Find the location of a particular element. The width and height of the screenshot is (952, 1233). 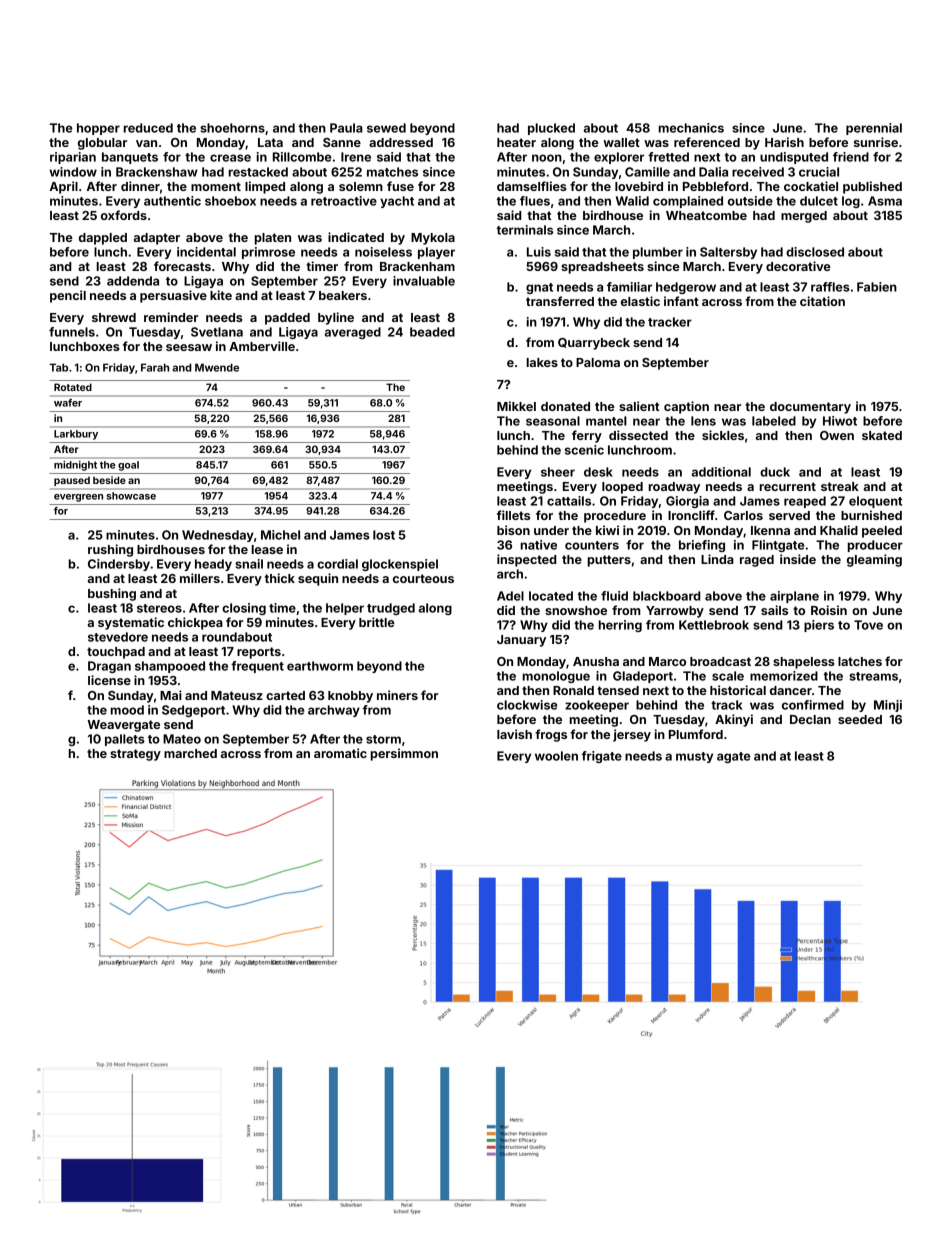

monologue is located at coordinates (556, 677).
